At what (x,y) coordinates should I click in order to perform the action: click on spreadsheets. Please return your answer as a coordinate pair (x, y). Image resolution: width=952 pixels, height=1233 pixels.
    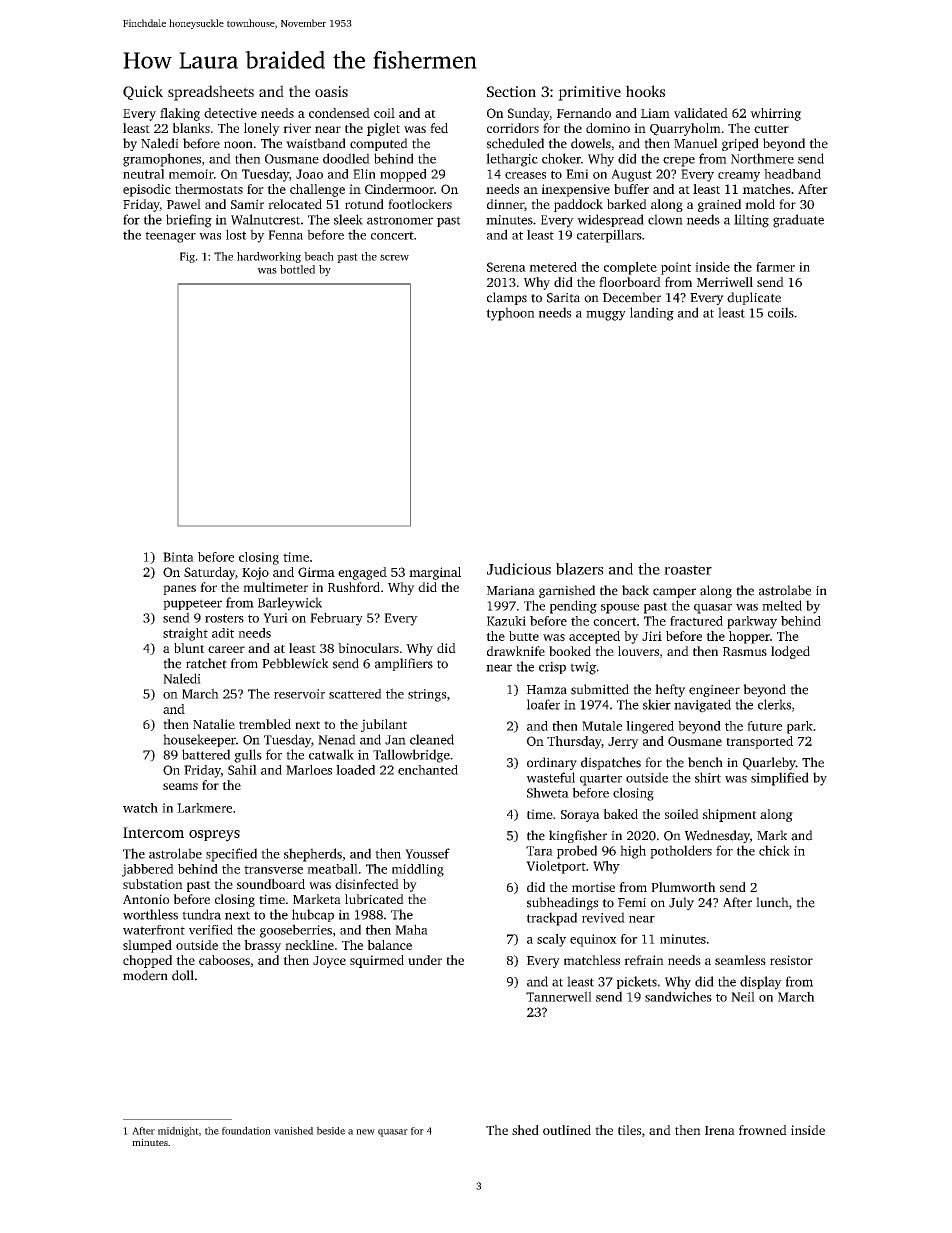
    Looking at the image, I should click on (211, 93).
